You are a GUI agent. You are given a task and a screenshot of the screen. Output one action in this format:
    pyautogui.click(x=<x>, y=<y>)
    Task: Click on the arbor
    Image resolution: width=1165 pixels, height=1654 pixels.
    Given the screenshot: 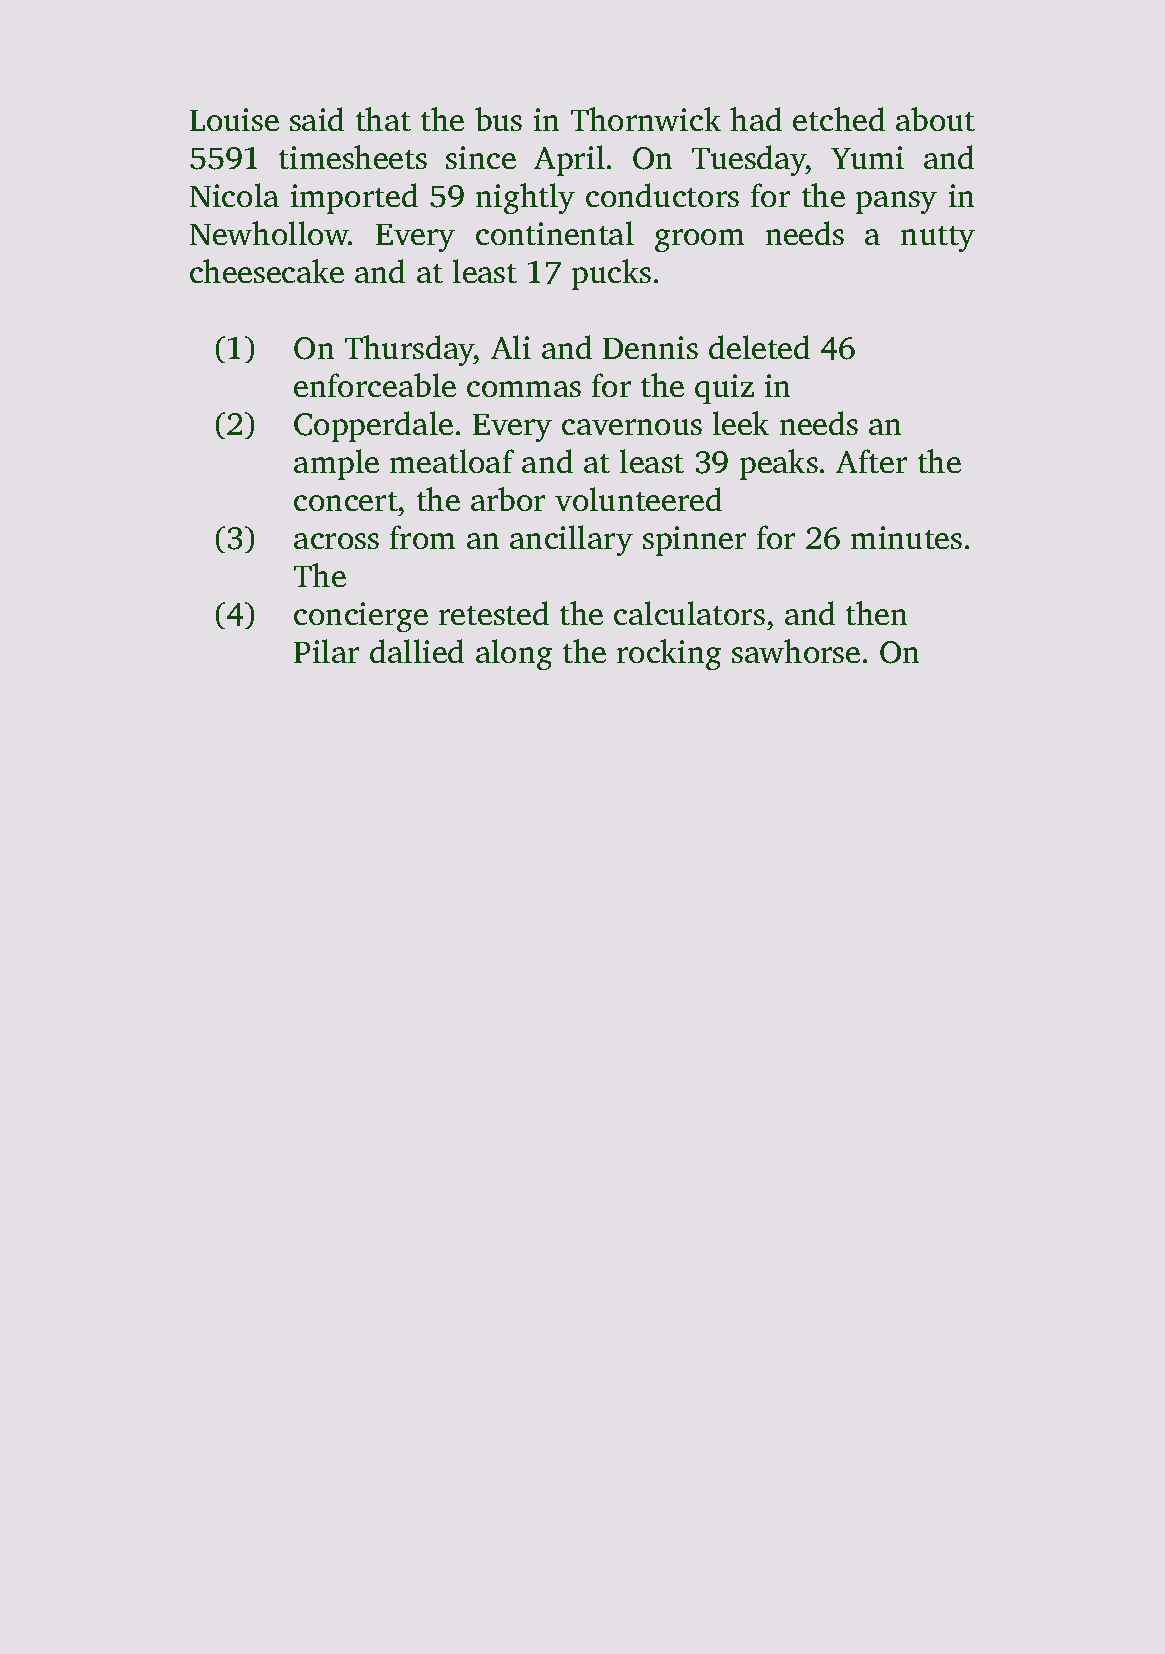 What is the action you would take?
    pyautogui.click(x=508, y=499)
